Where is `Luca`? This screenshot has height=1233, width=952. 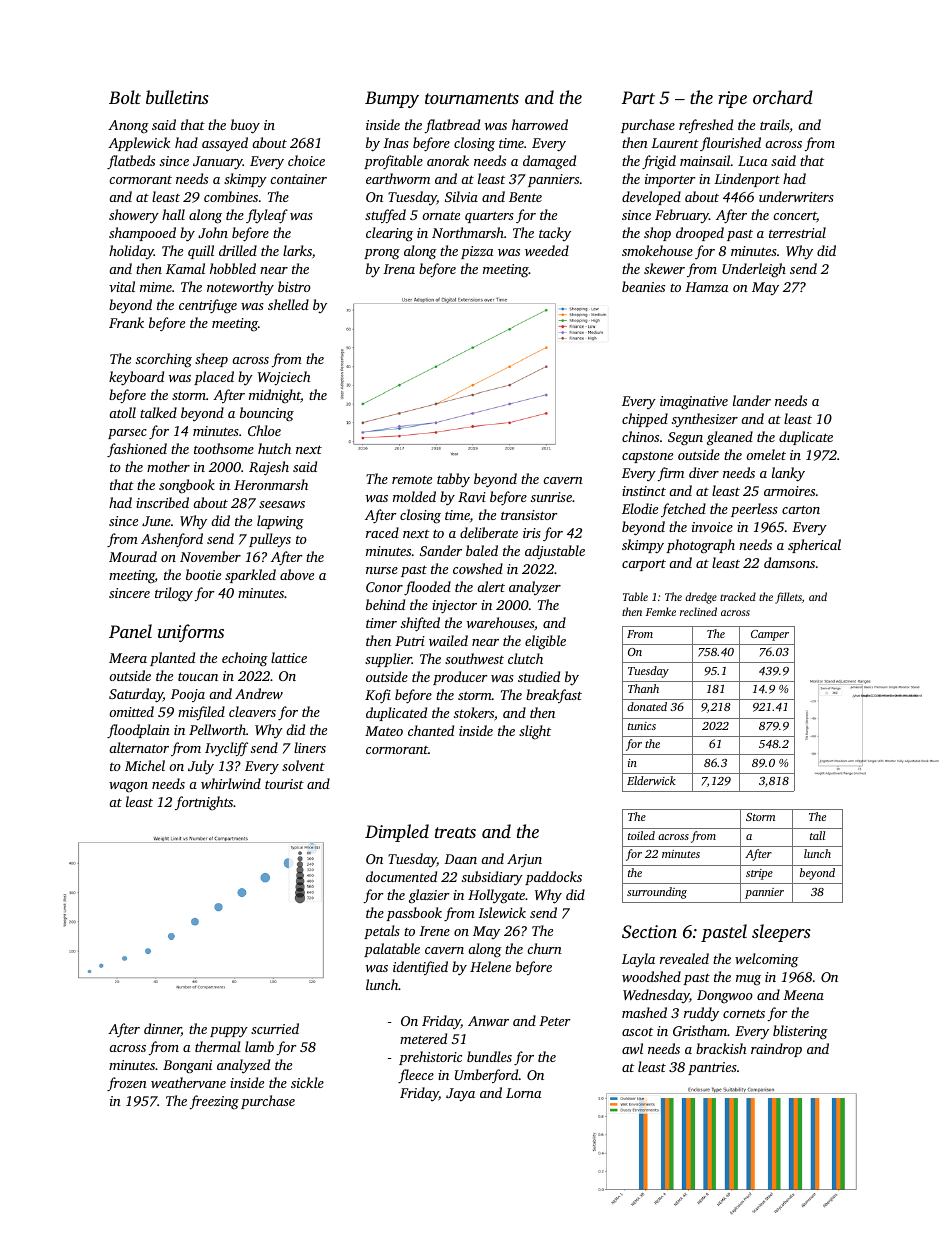
Luca is located at coordinates (752, 161).
